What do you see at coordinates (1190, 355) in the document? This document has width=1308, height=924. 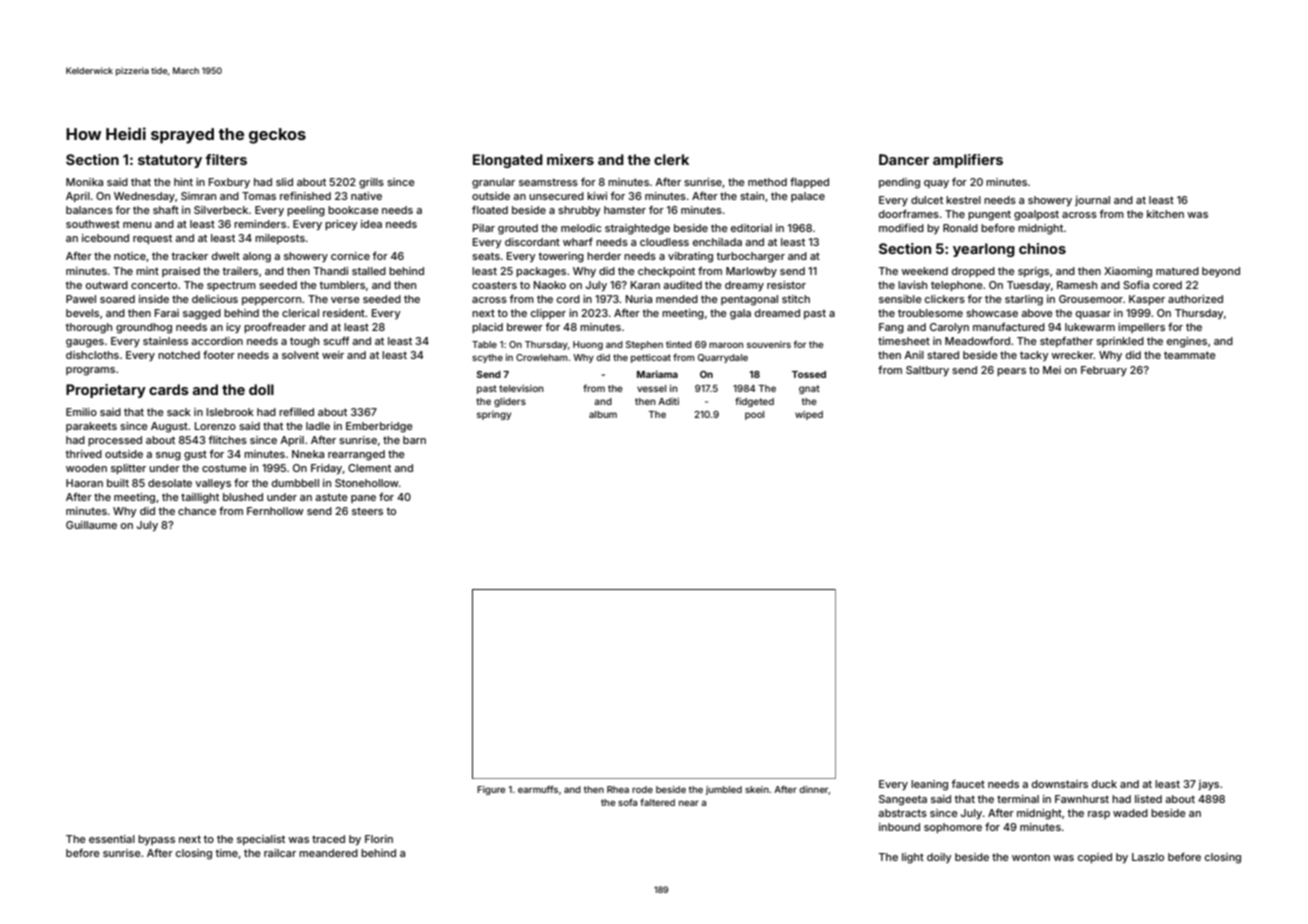 I see `teammate` at bounding box center [1190, 355].
